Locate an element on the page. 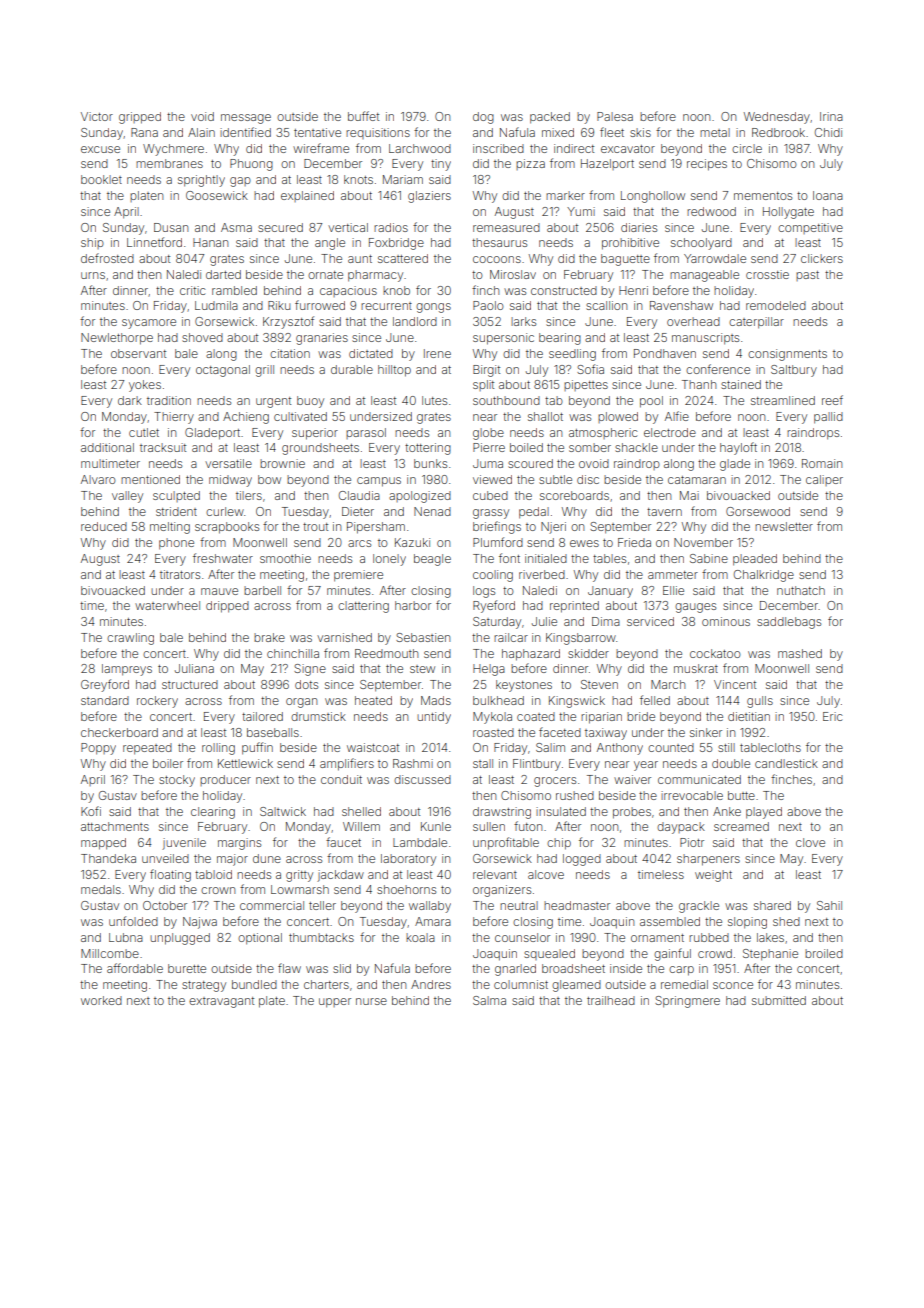 This image has width=924, height=1308. Irina is located at coordinates (831, 116).
